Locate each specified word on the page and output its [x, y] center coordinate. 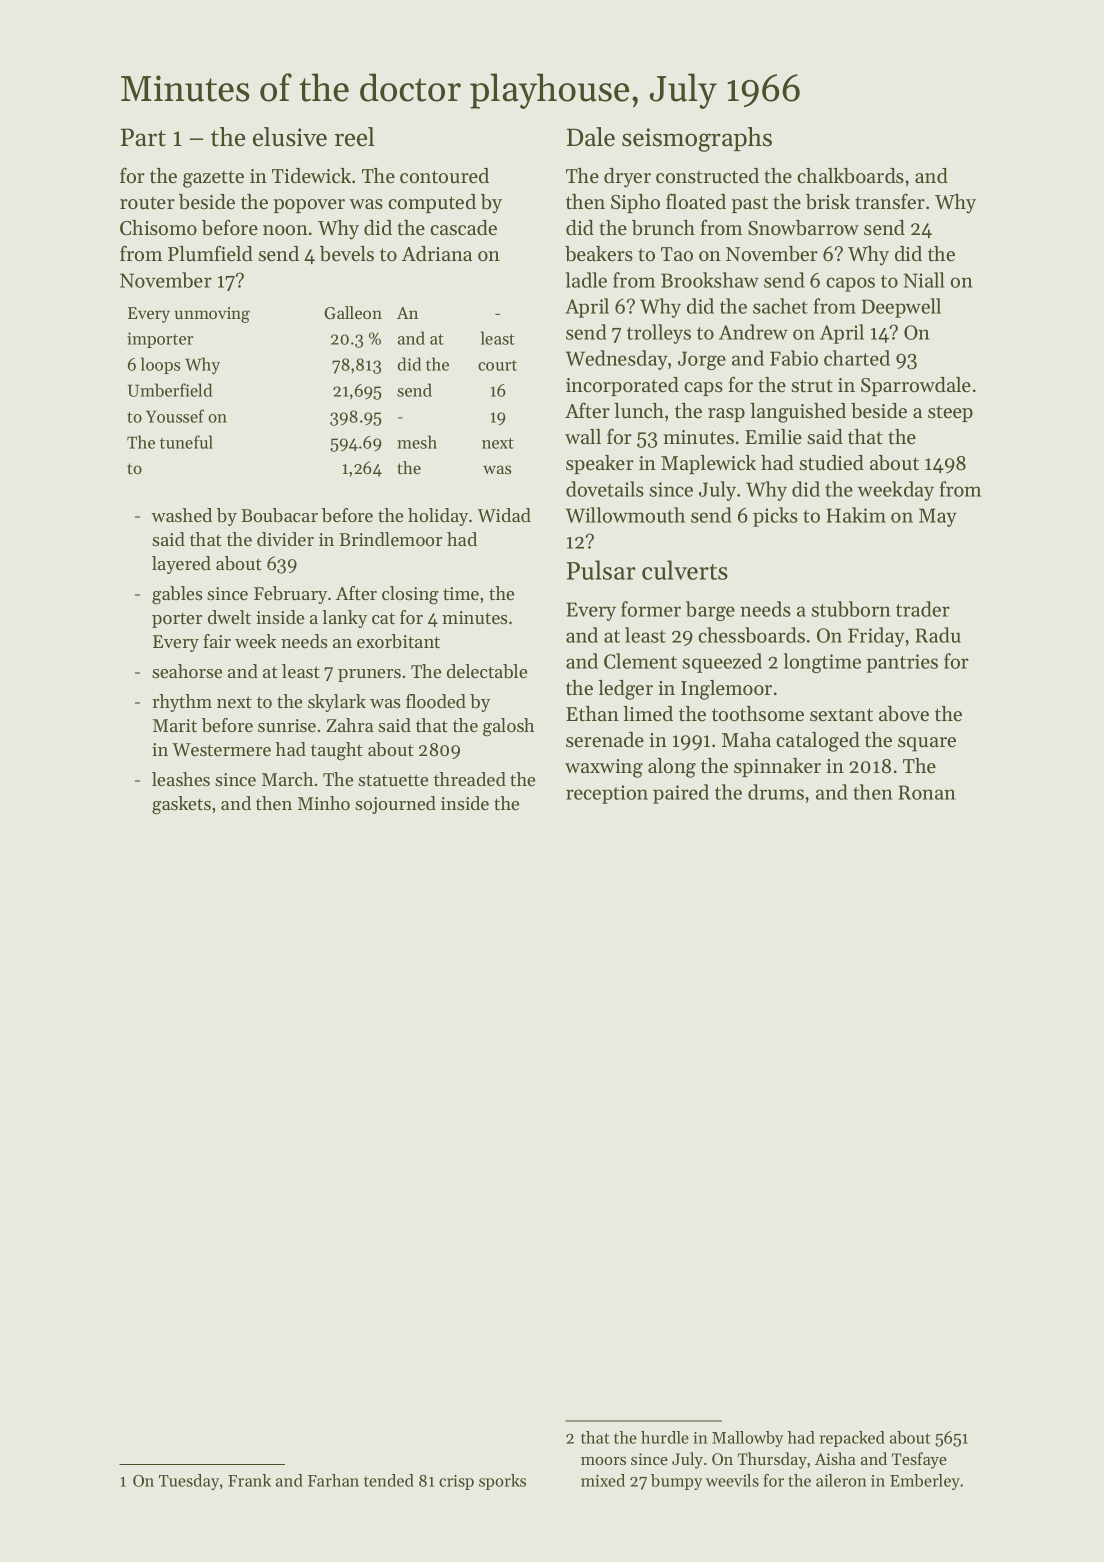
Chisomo [158, 228]
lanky [344, 619]
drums [776, 792]
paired [681, 794]
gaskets [181, 805]
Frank [249, 1480]
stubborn [851, 609]
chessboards [751, 635]
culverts [685, 570]
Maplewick [708, 464]
